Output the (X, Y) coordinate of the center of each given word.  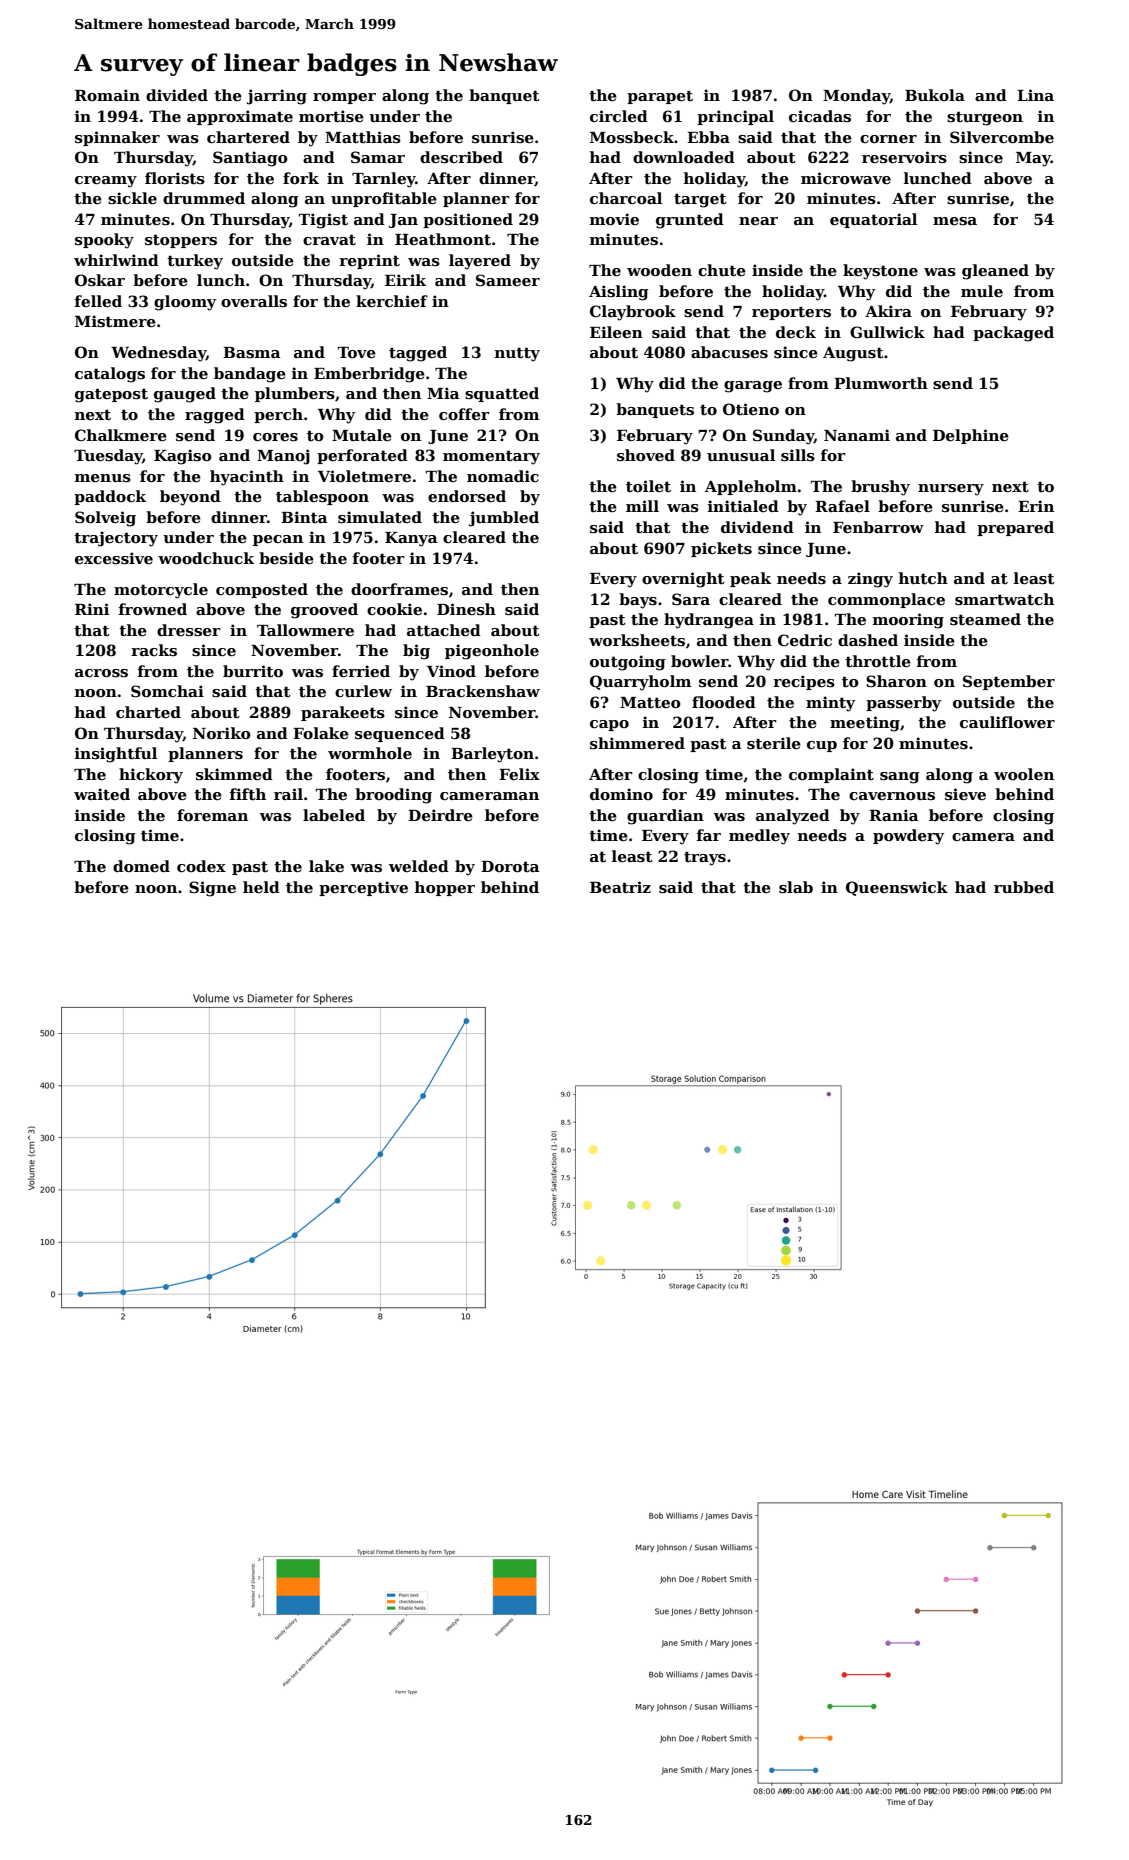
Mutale (362, 435)
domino (621, 794)
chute (722, 270)
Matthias (363, 137)
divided (177, 95)
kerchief (392, 301)
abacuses (729, 352)
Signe (212, 889)
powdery (908, 837)
